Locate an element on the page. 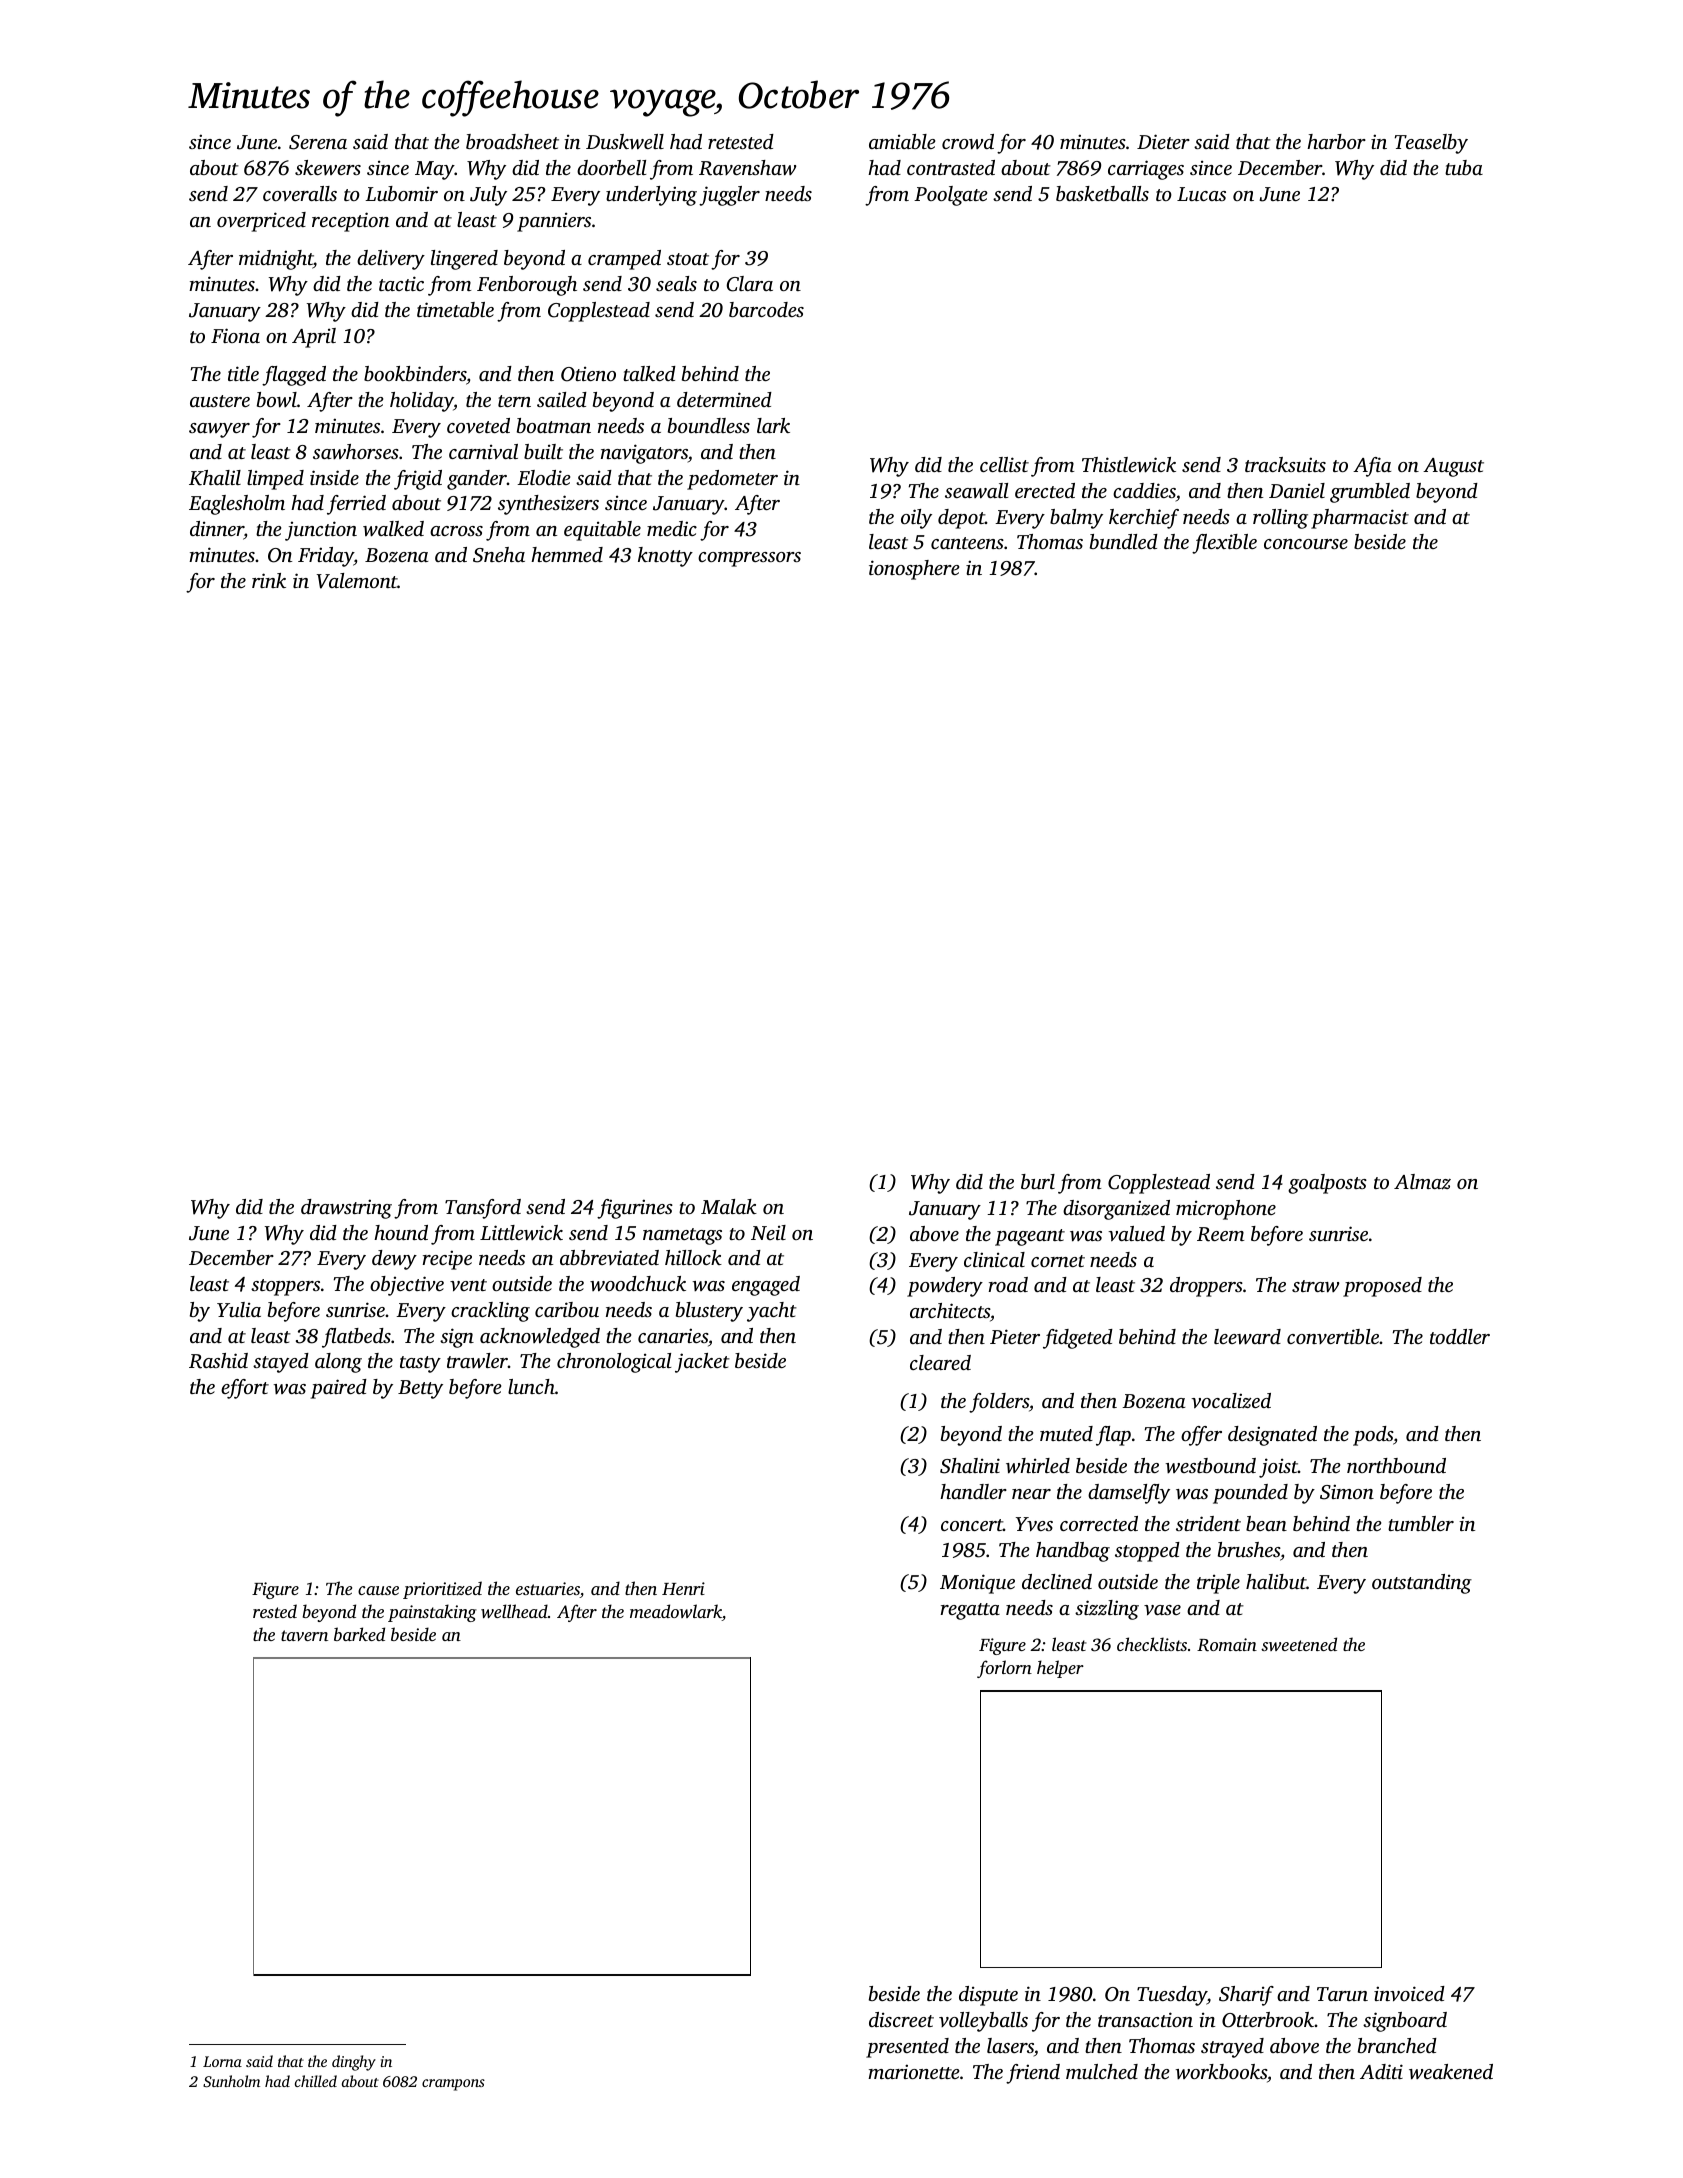 The width and height of the document is (1683, 2178). crowd is located at coordinates (968, 142).
